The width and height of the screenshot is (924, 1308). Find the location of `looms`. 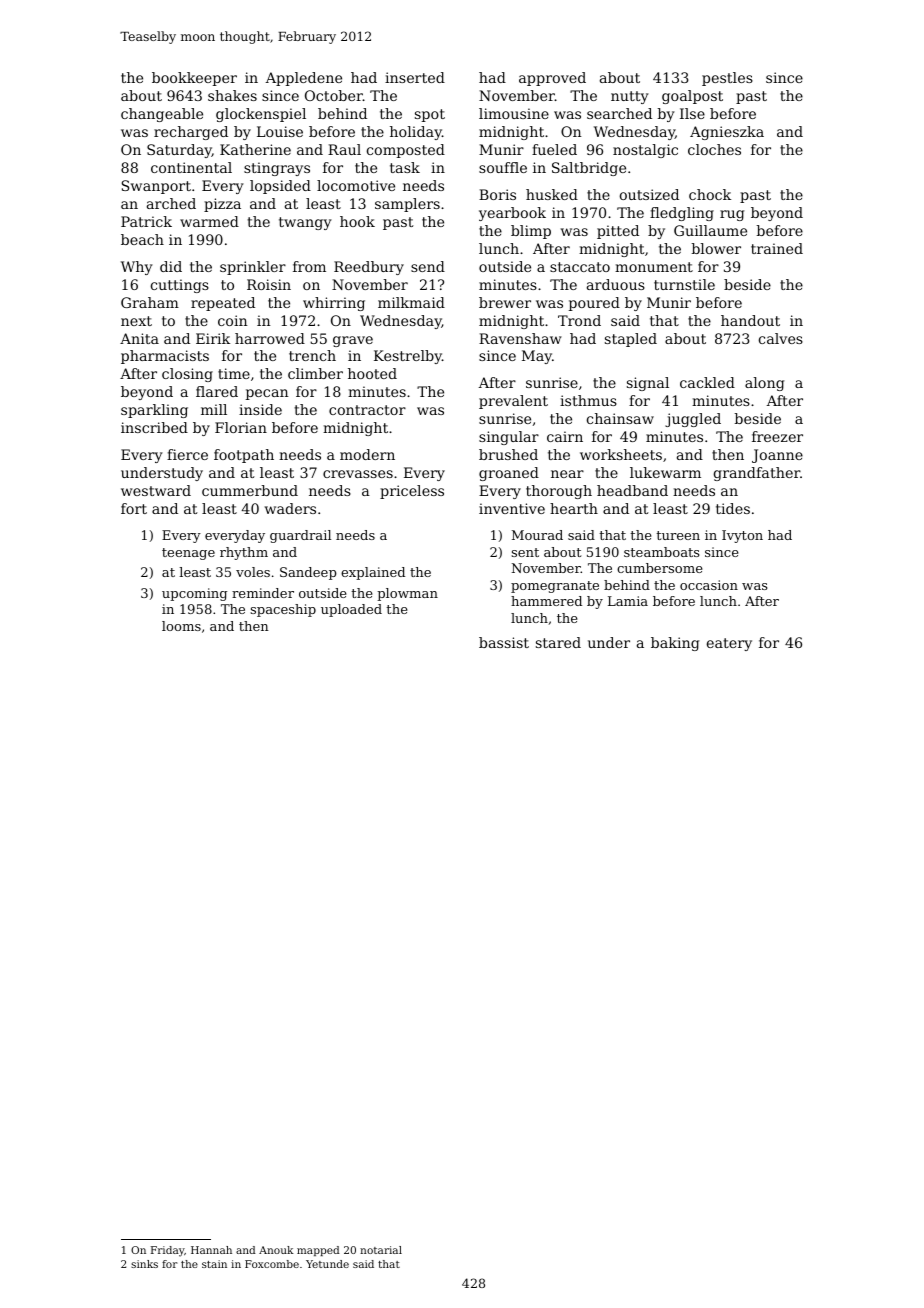

looms is located at coordinates (181, 626).
